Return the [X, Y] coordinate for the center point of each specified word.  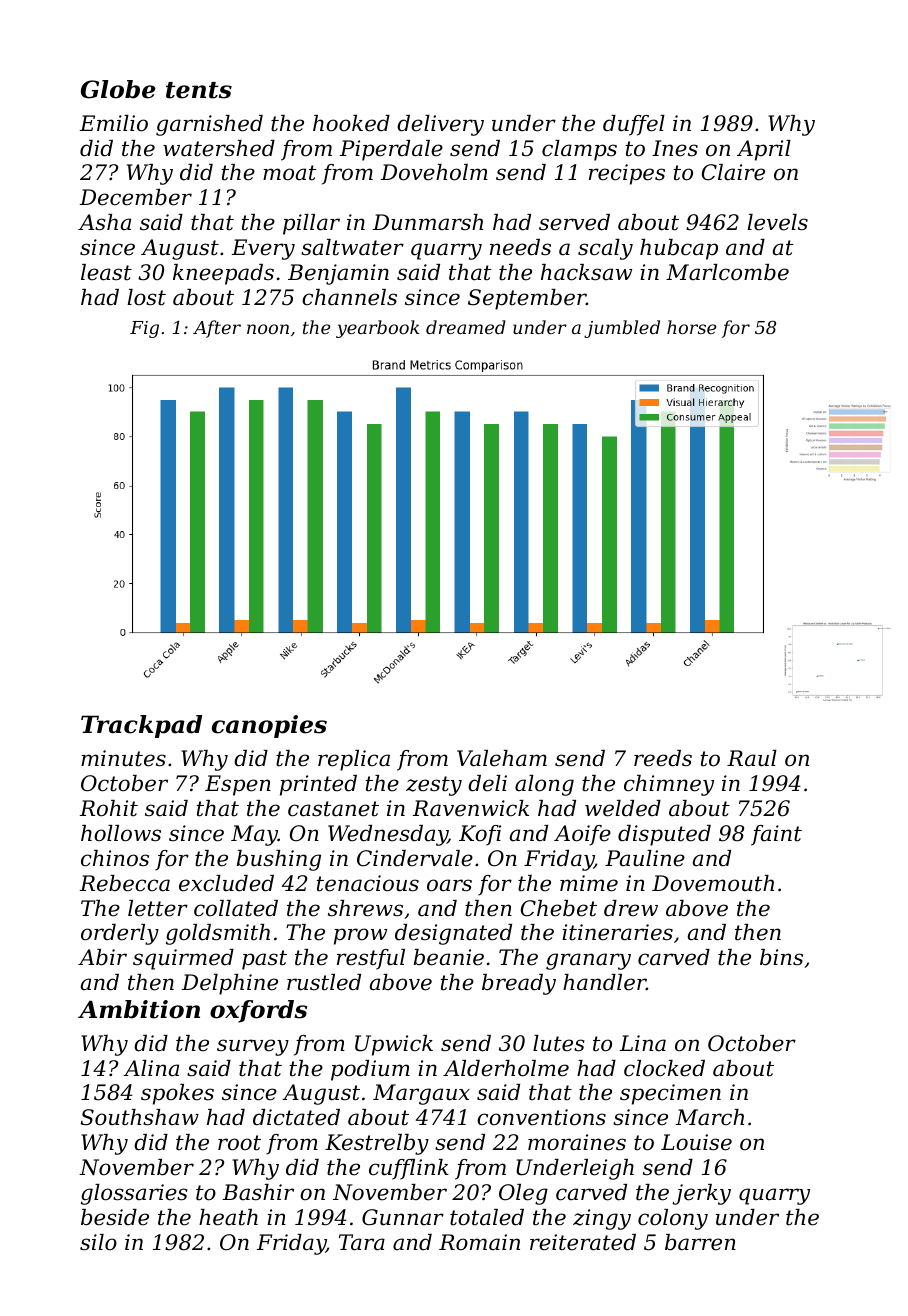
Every [263, 249]
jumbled [622, 329]
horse [691, 327]
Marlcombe [727, 272]
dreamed [466, 327]
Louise [696, 1142]
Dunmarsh [428, 222]
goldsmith [218, 934]
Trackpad [141, 726]
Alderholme [506, 1068]
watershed [219, 148]
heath [228, 1217]
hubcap [679, 249]
